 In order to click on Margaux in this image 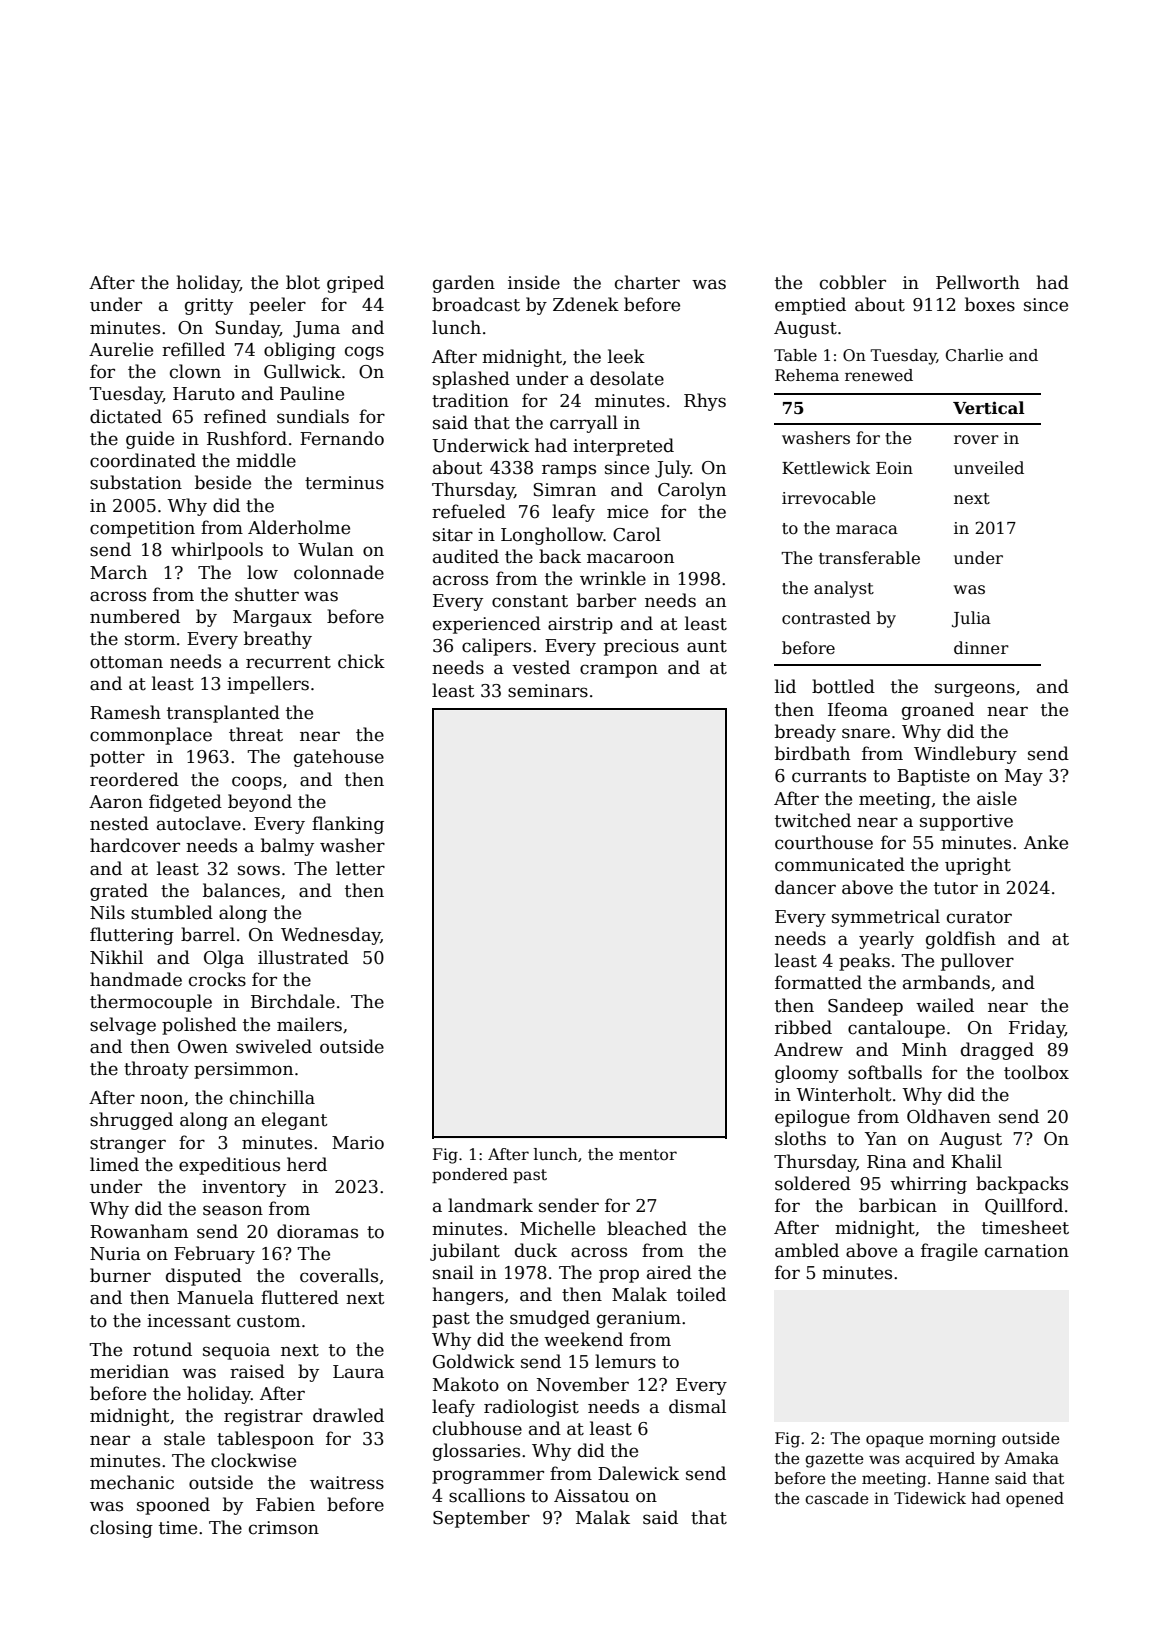, I will do `click(272, 618)`.
